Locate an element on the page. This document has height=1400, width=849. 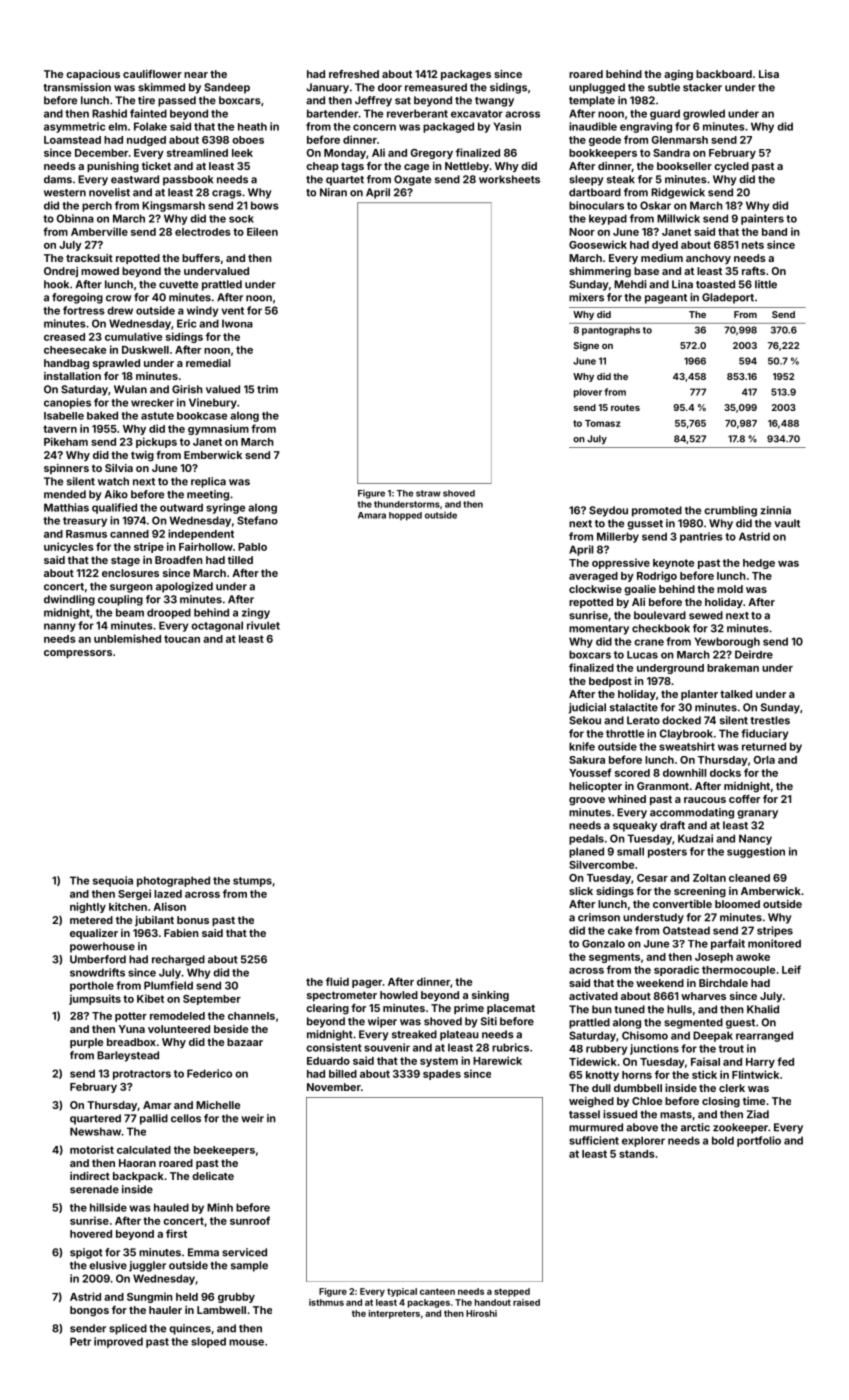
toucan is located at coordinates (182, 639).
